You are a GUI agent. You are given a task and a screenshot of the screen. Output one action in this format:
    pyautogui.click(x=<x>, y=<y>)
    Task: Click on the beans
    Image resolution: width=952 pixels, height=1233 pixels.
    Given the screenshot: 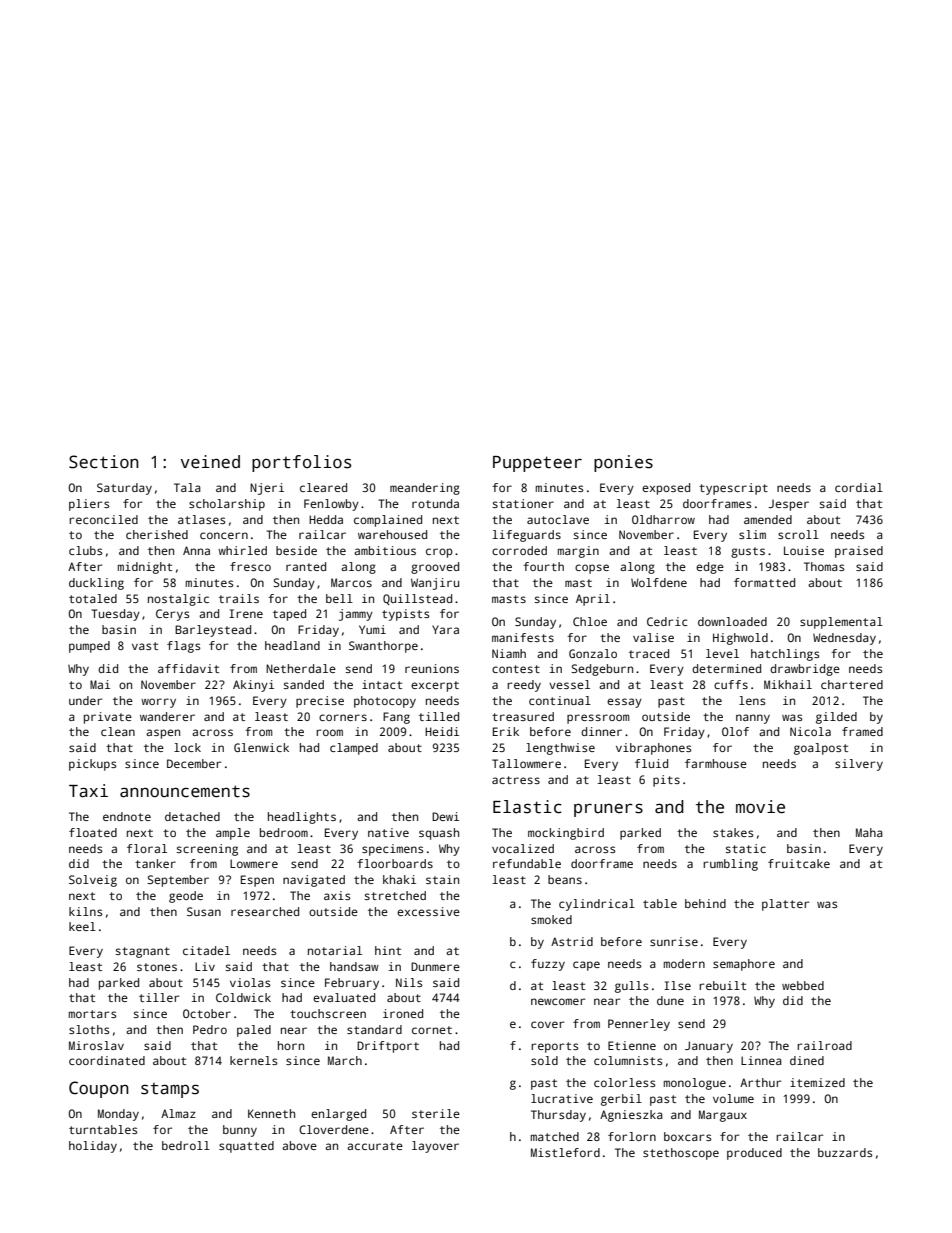 What is the action you would take?
    pyautogui.click(x=565, y=879)
